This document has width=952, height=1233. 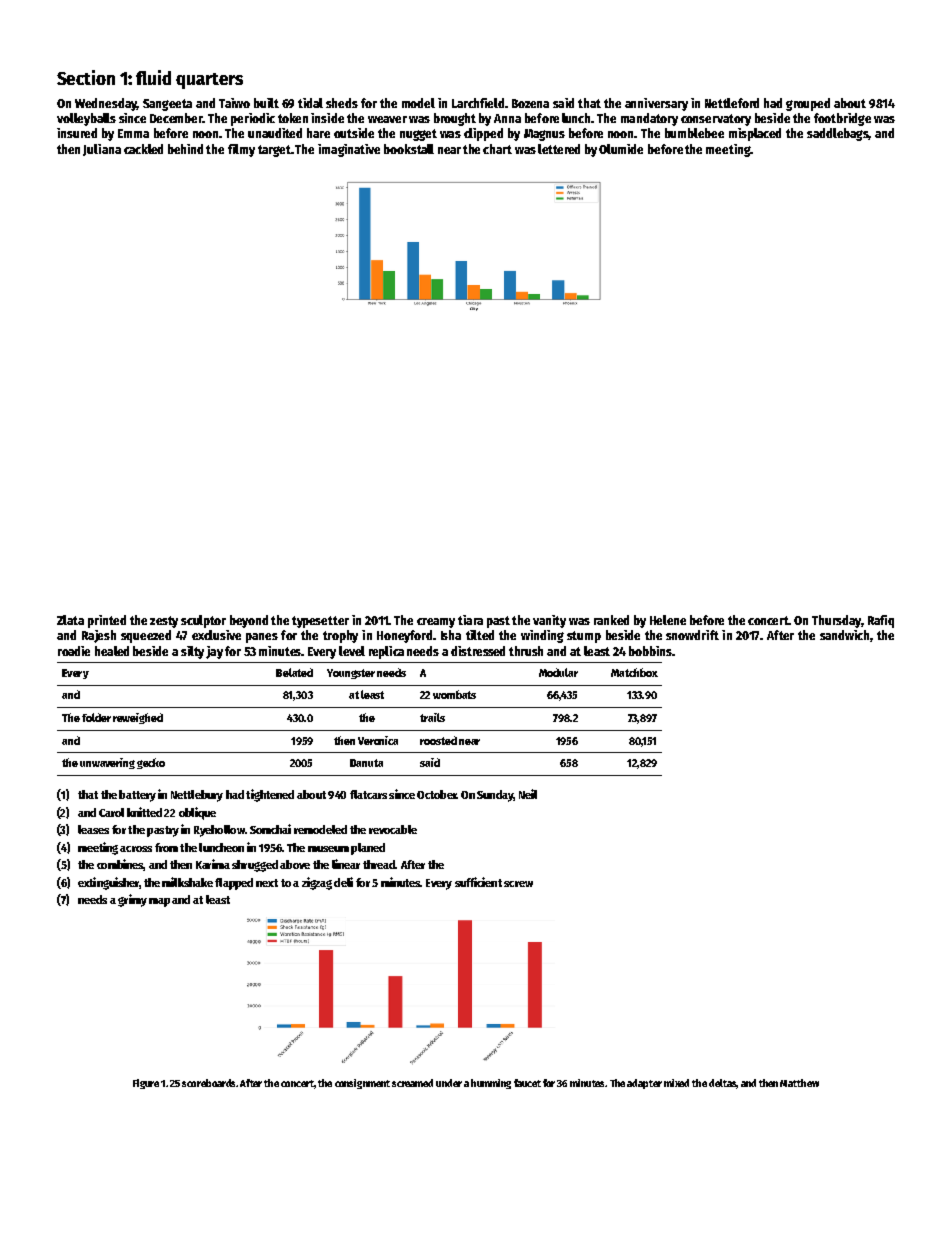 I want to click on Helene, so click(x=668, y=620).
